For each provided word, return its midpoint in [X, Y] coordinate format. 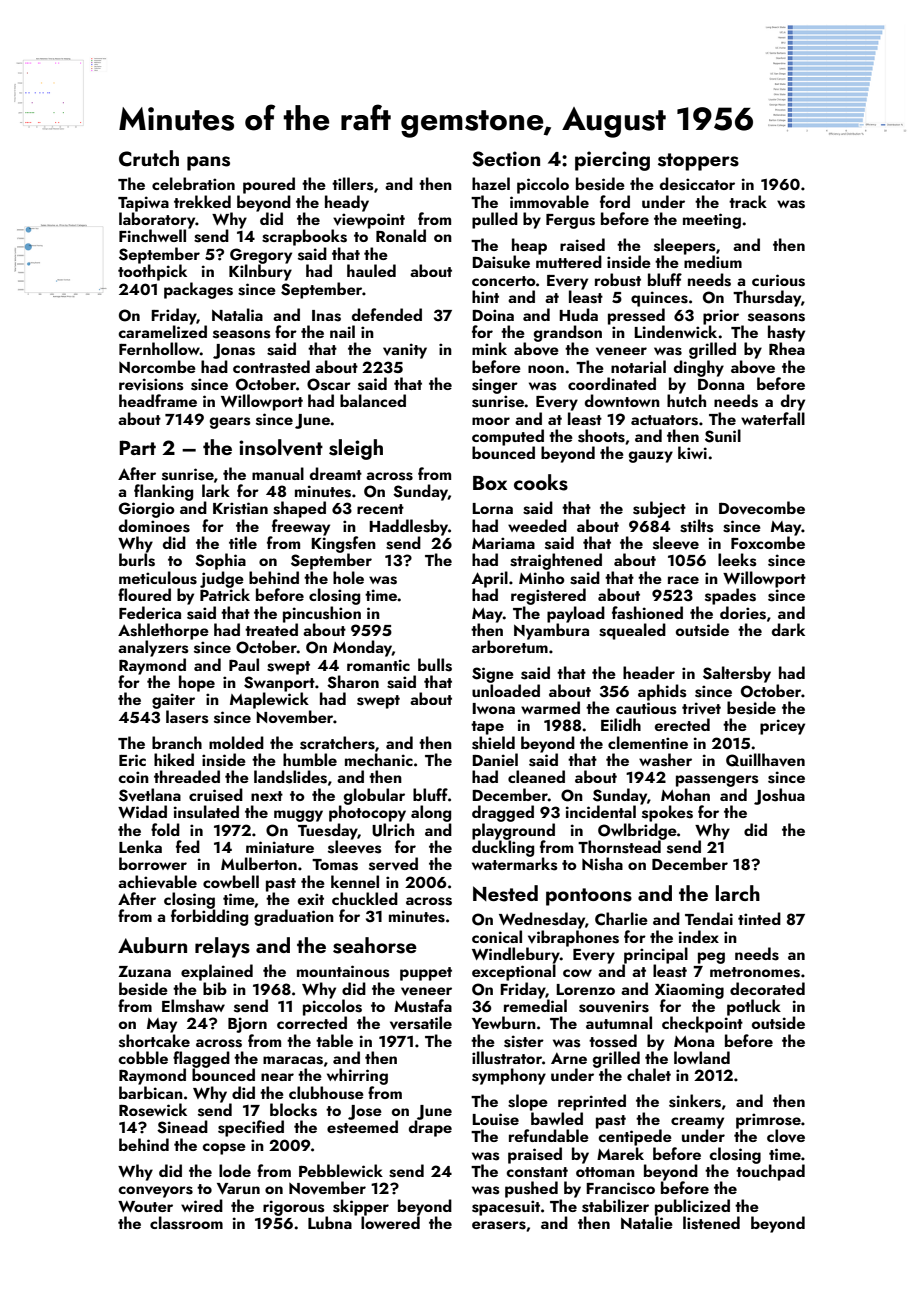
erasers [499, 1225]
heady [347, 203]
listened [711, 1223]
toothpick [152, 272]
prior [721, 317]
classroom [186, 1223]
